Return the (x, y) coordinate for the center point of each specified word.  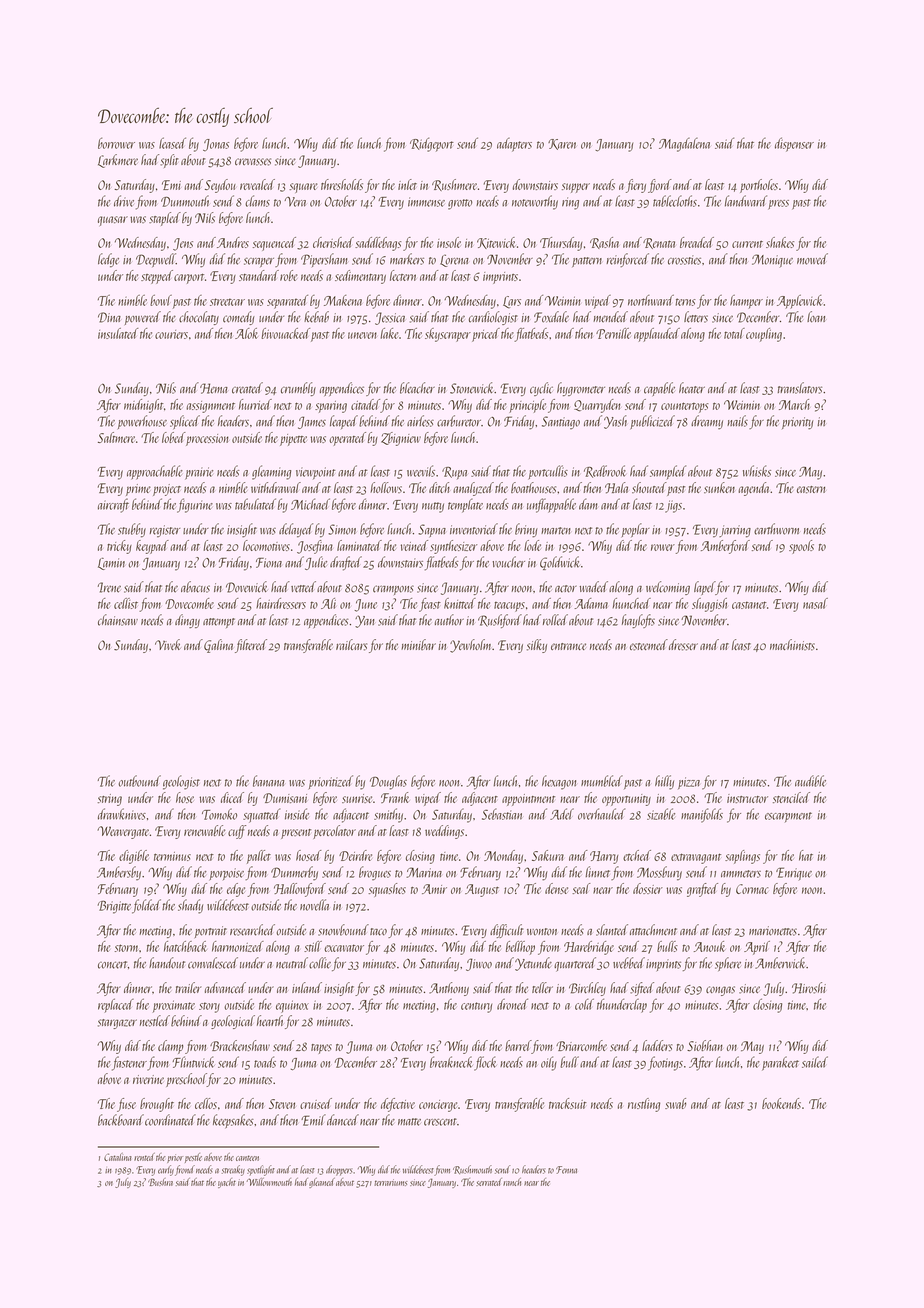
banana (268, 781)
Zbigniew (401, 439)
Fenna (566, 1170)
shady (190, 906)
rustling (644, 1105)
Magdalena (684, 145)
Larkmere (118, 161)
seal (581, 888)
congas (720, 991)
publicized (652, 422)
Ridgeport (432, 144)
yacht (227, 1183)
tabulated (255, 504)
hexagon (559, 782)
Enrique (794, 874)
